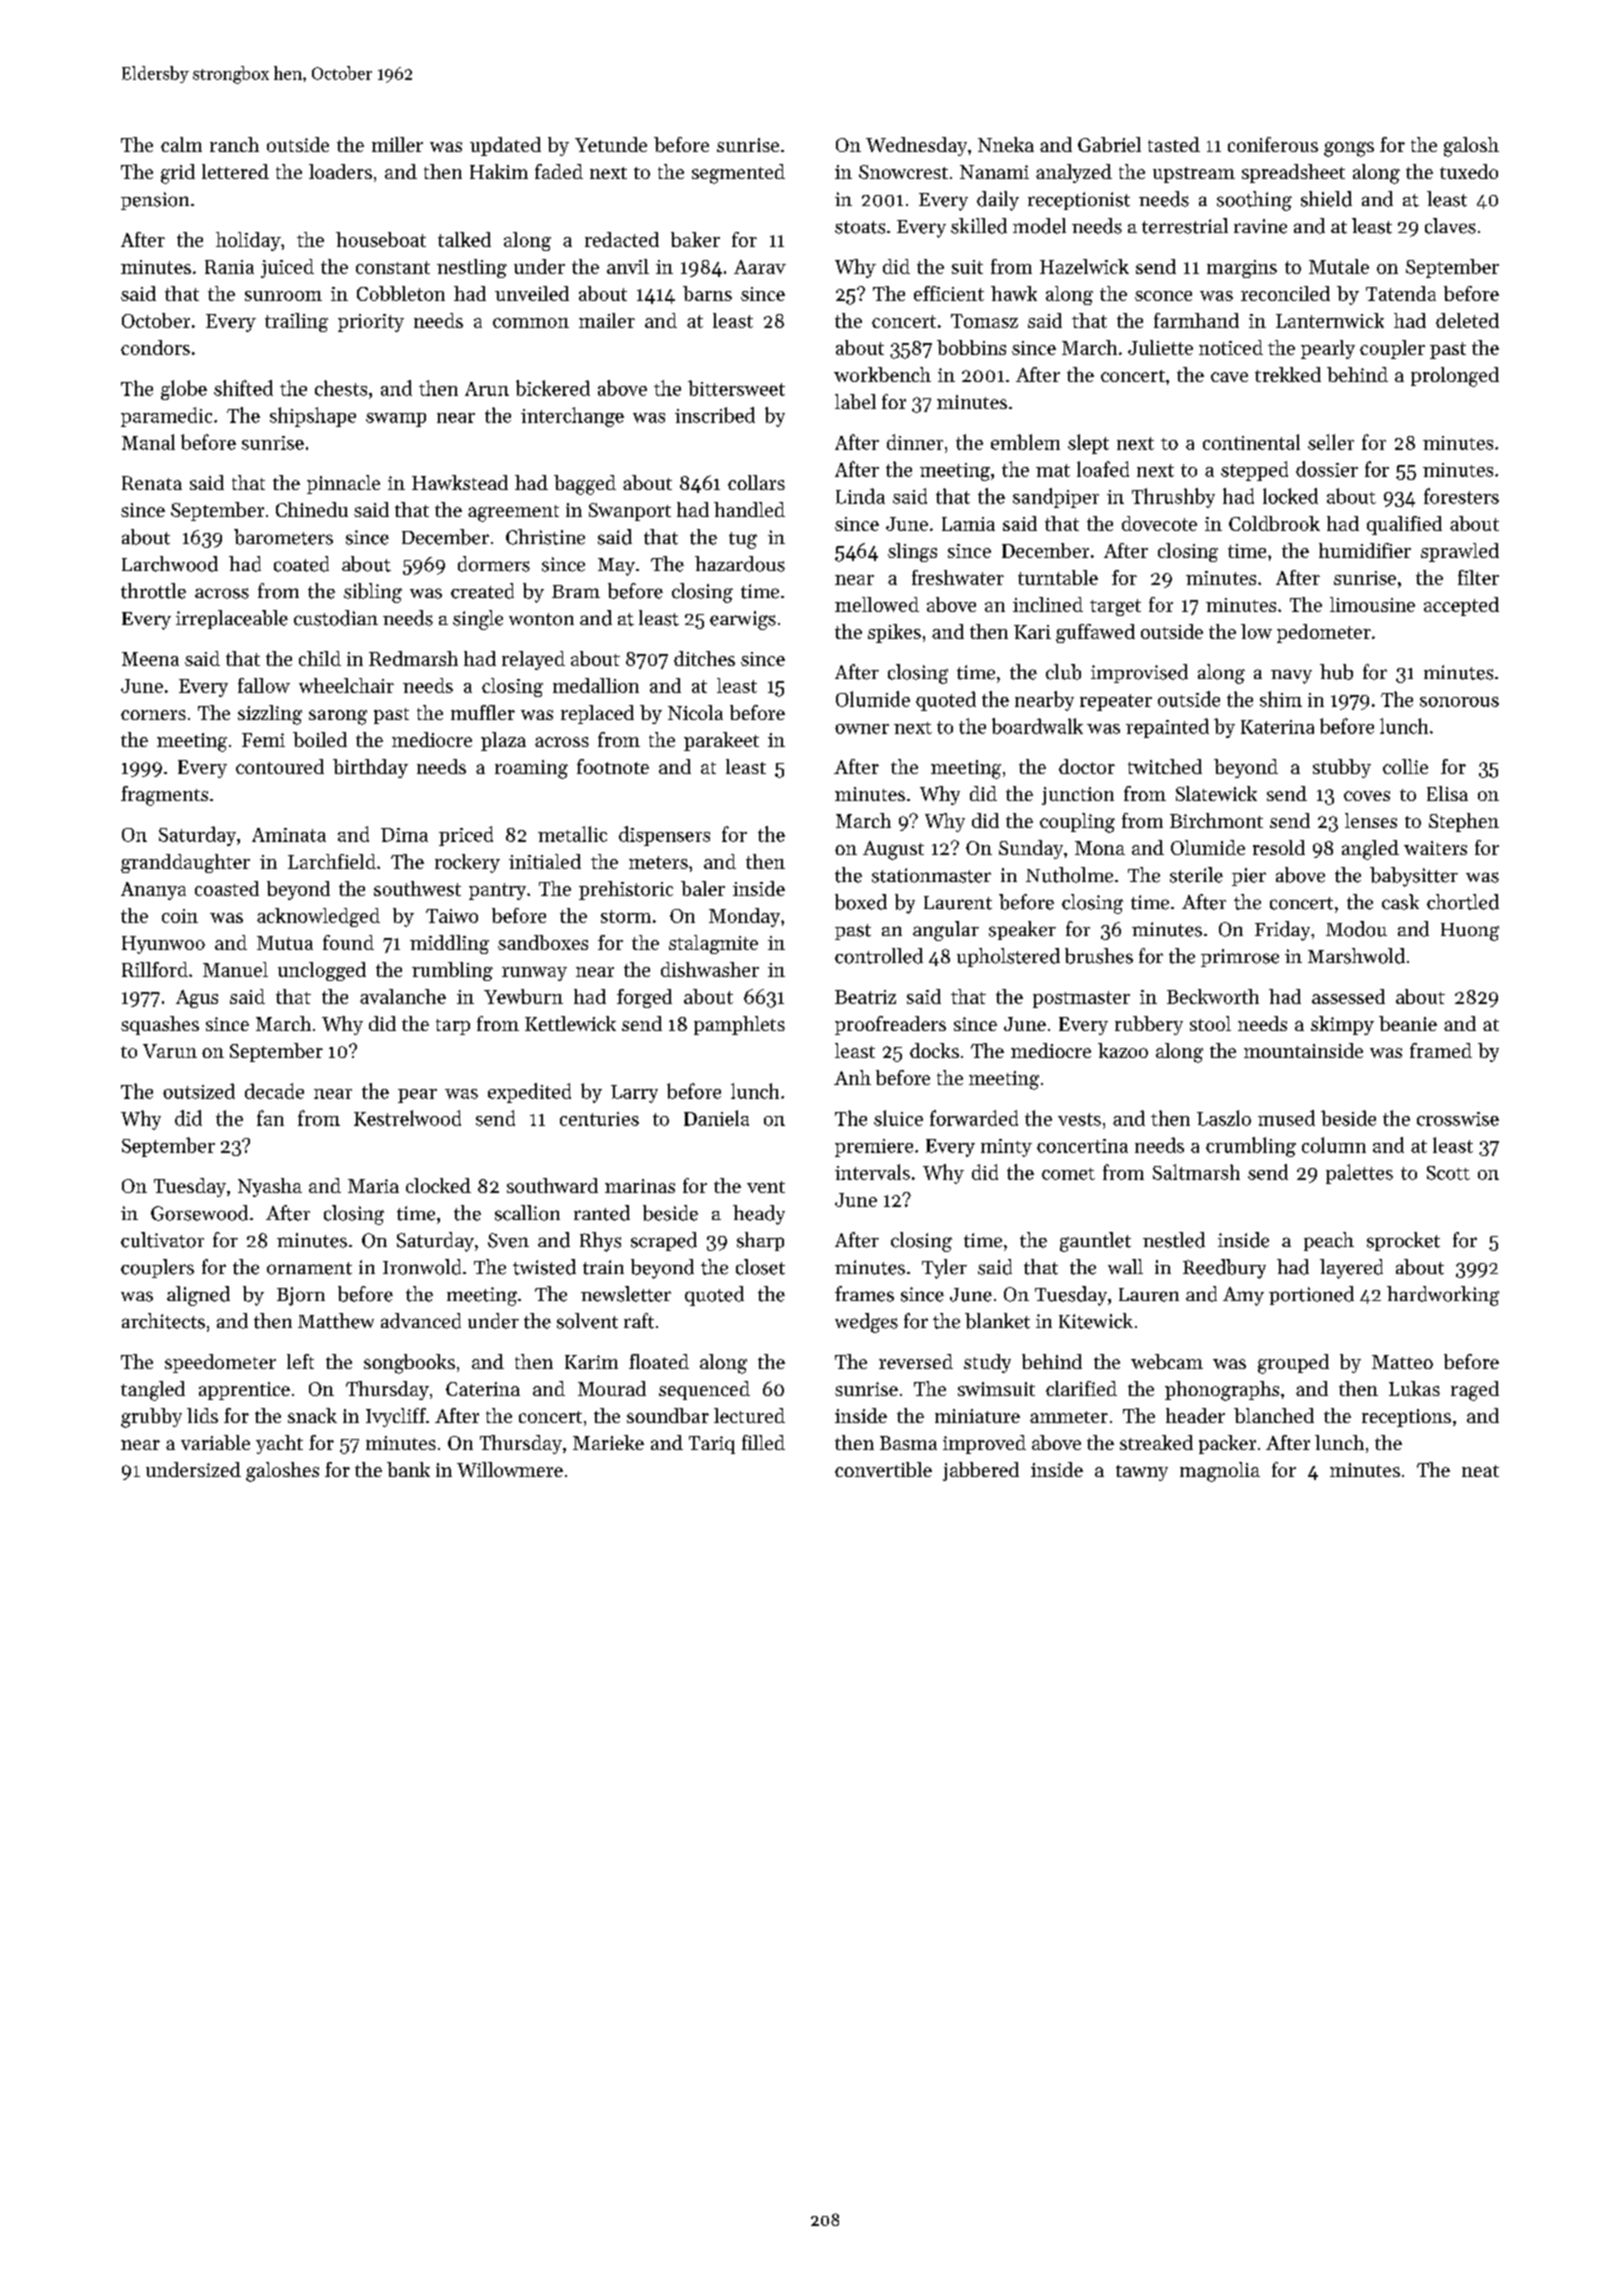  What do you see at coordinates (852, 1077) in the document?
I see `Anh` at bounding box center [852, 1077].
